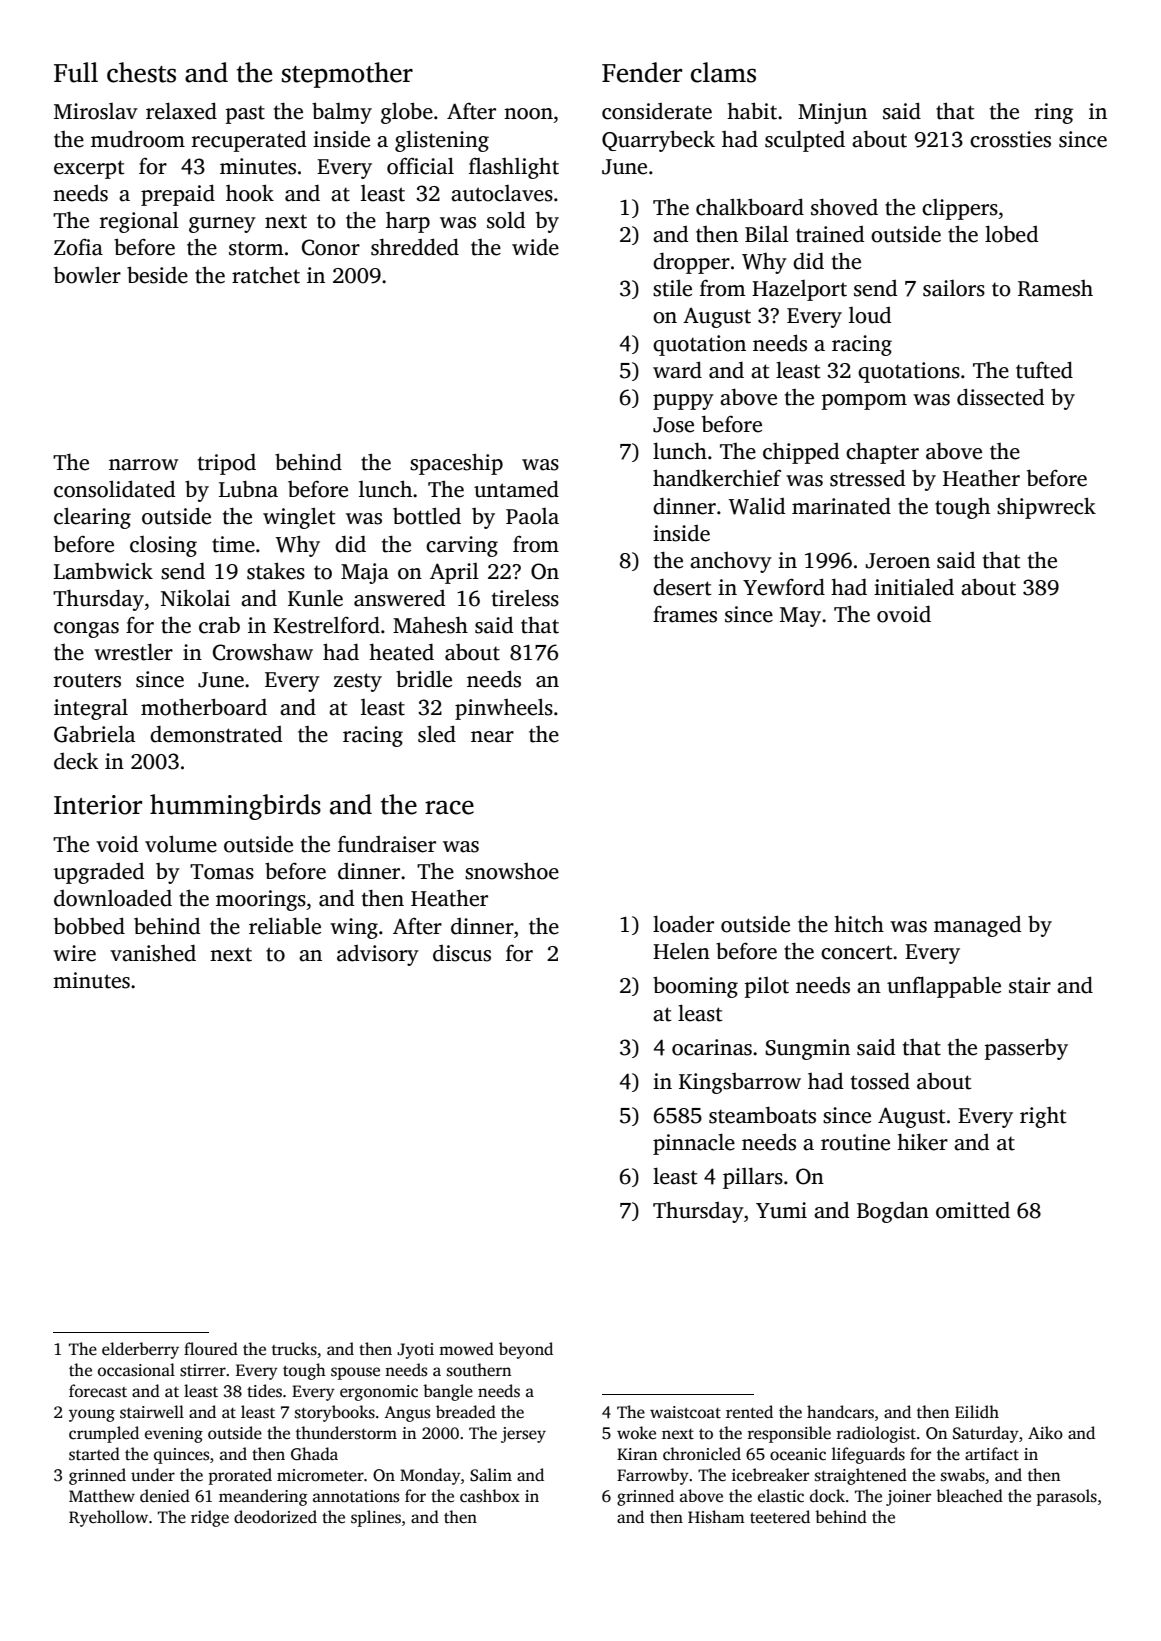  I want to click on shredded, so click(415, 247).
